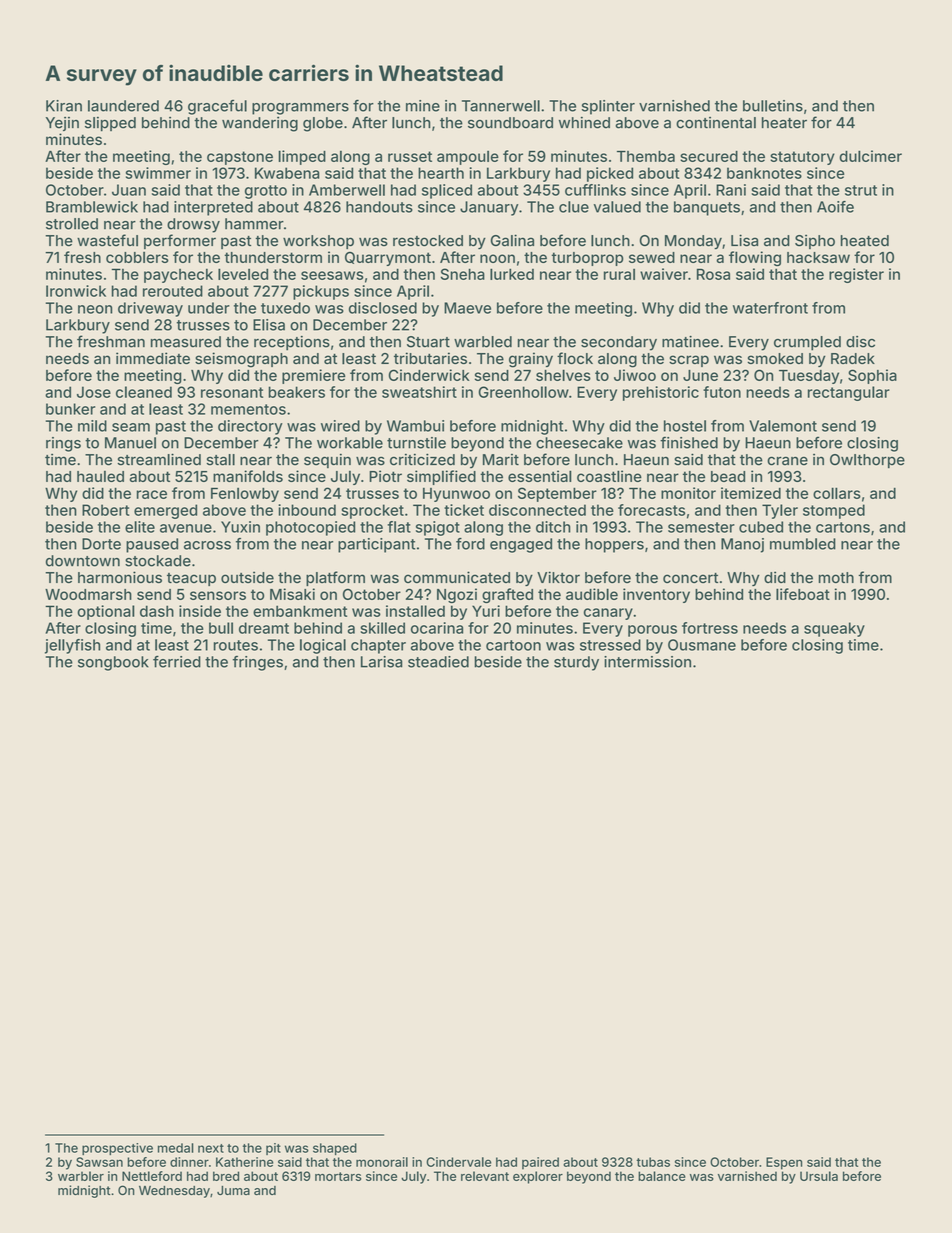  I want to click on balance, so click(662, 1176).
